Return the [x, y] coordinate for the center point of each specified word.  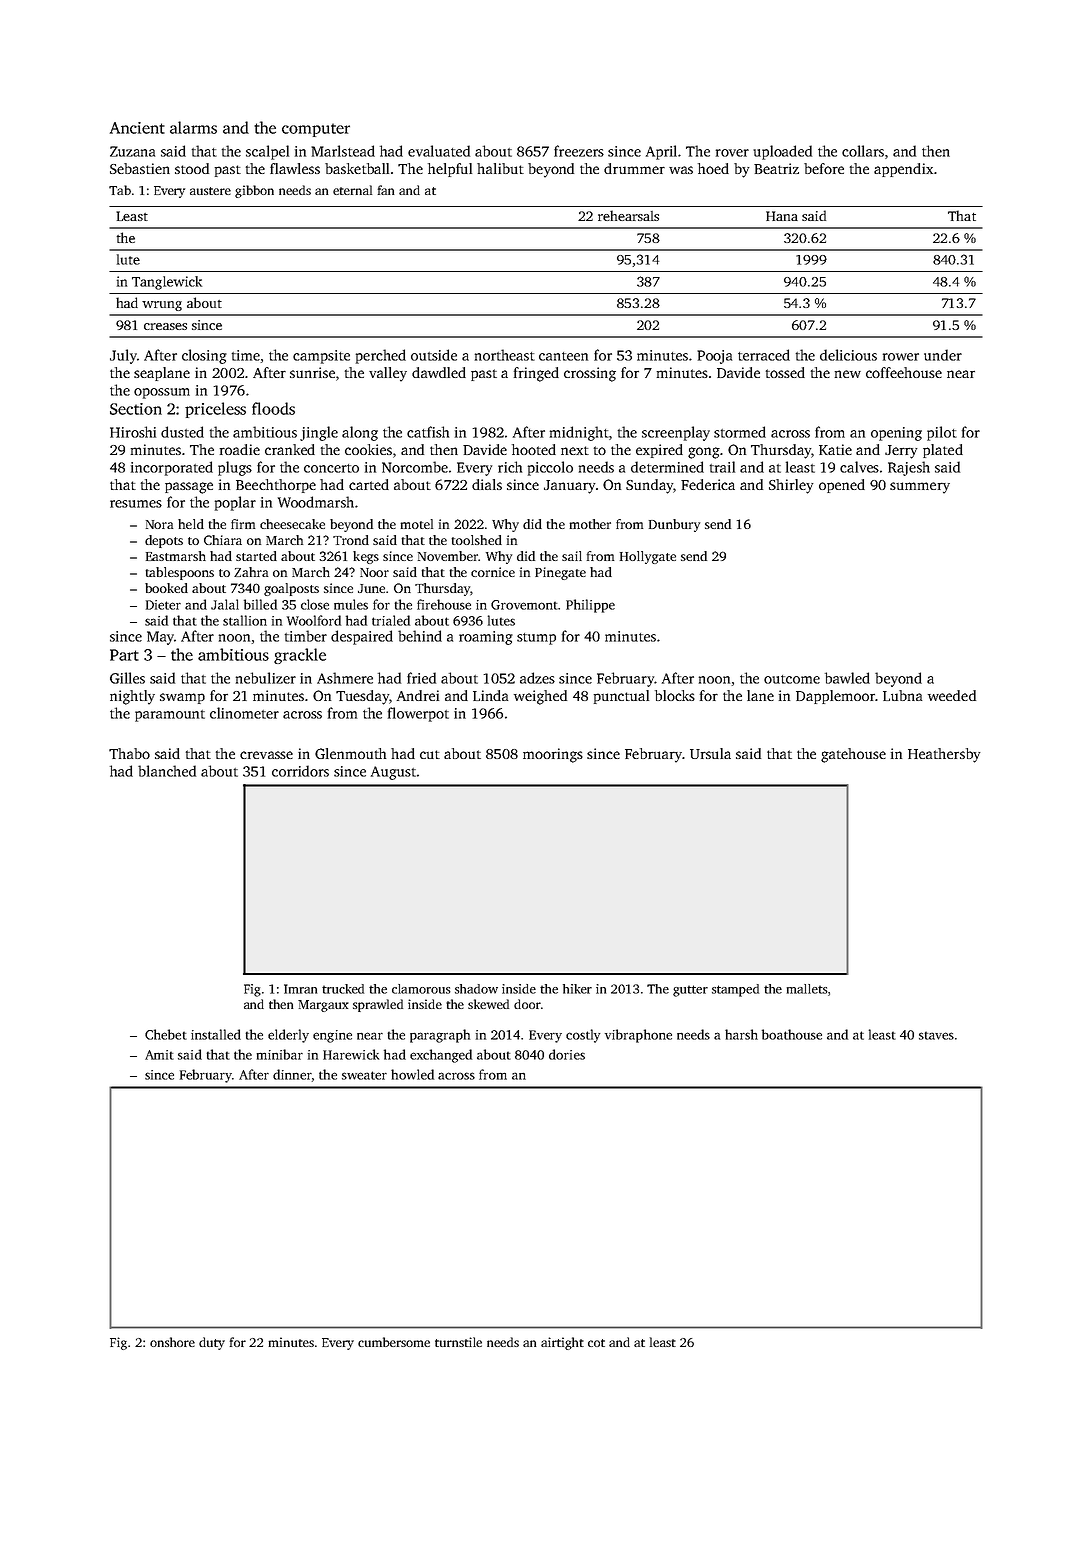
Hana [782, 216]
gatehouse [853, 755]
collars [863, 151]
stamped [735, 990]
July [123, 356]
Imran [300, 989]
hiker [577, 989]
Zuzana [132, 151]
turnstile [458, 1342]
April [661, 152]
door [527, 1004]
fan [386, 190]
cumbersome [394, 1342]
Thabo [129, 753]
